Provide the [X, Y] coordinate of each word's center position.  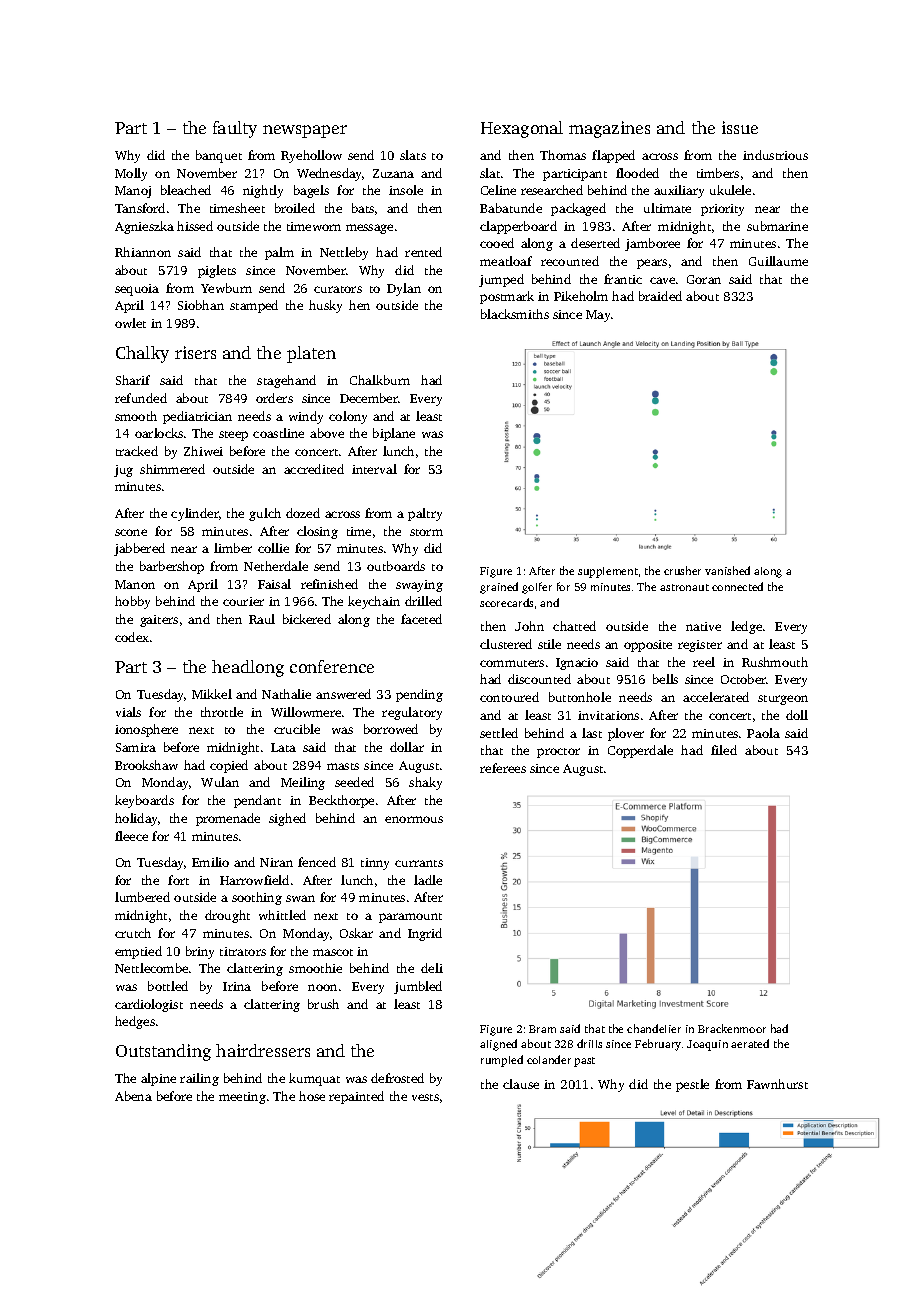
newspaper [305, 131]
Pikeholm [581, 296]
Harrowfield [254, 880]
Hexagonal [522, 129]
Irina [237, 986]
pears [652, 264]
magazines [609, 129]
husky [325, 306]
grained [499, 588]
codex [132, 637]
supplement [608, 572]
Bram [542, 1029]
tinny [375, 864]
